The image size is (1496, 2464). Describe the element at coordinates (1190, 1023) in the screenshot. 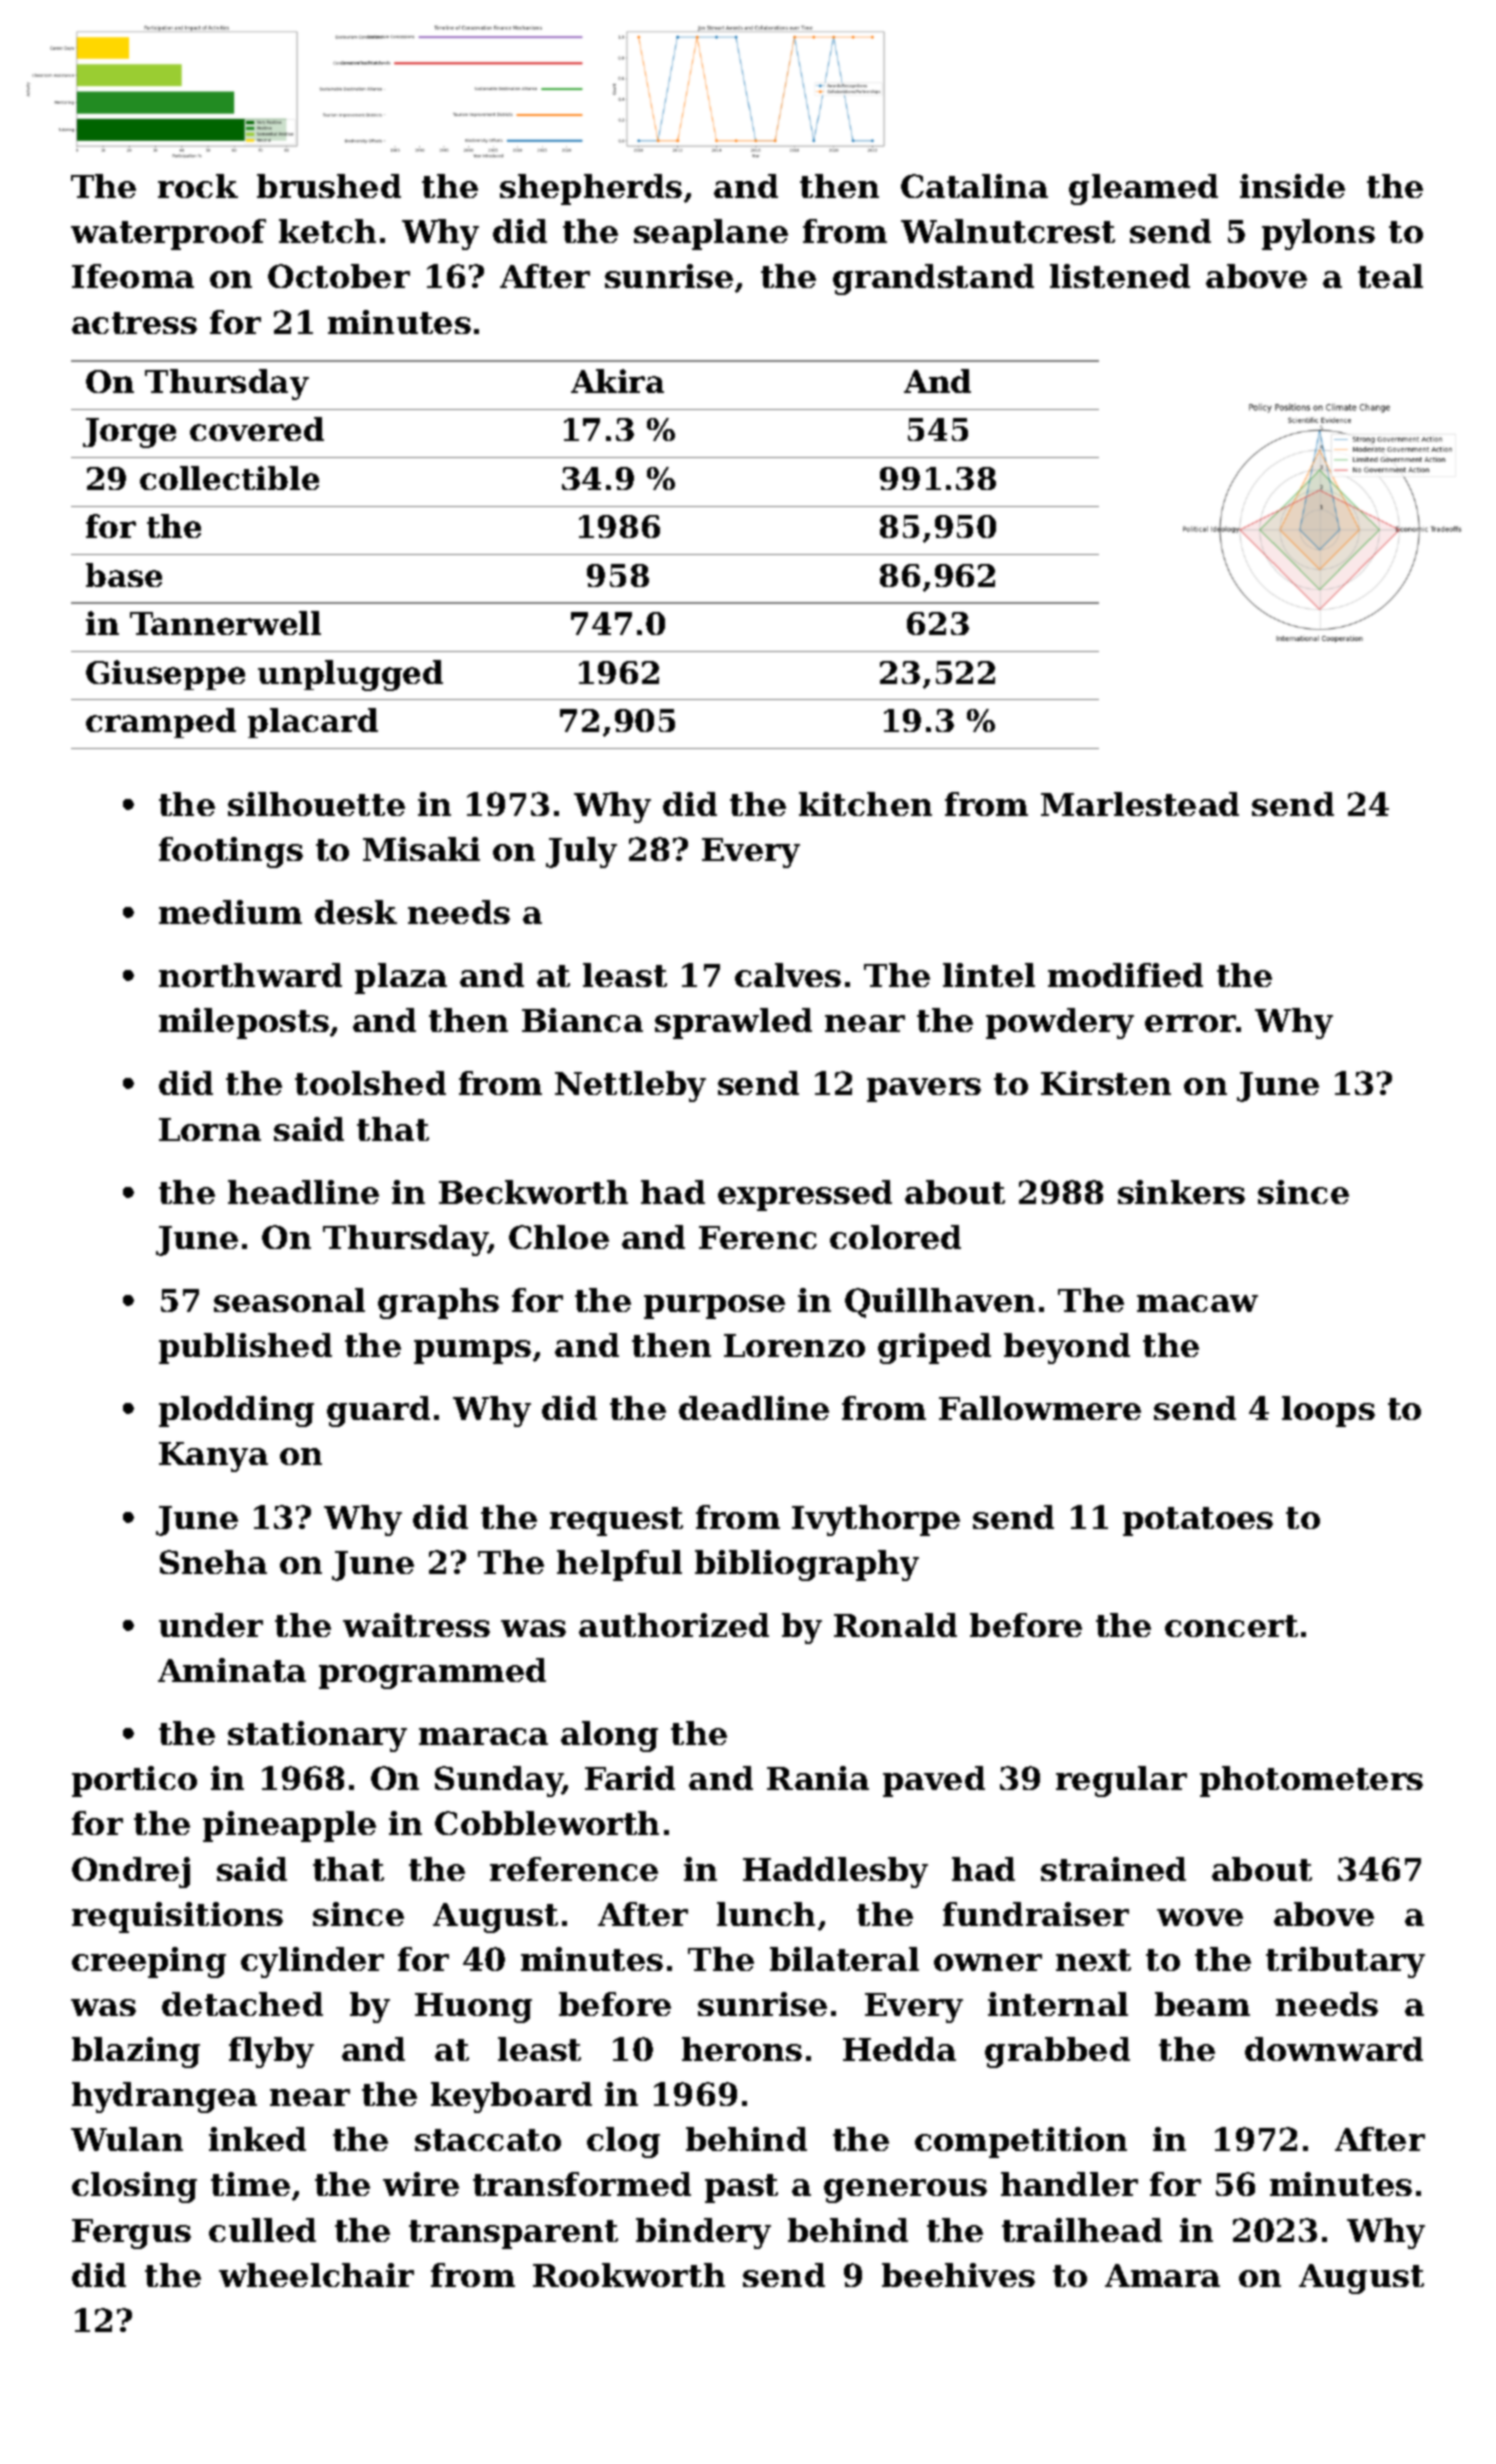

I see `error` at that location.
